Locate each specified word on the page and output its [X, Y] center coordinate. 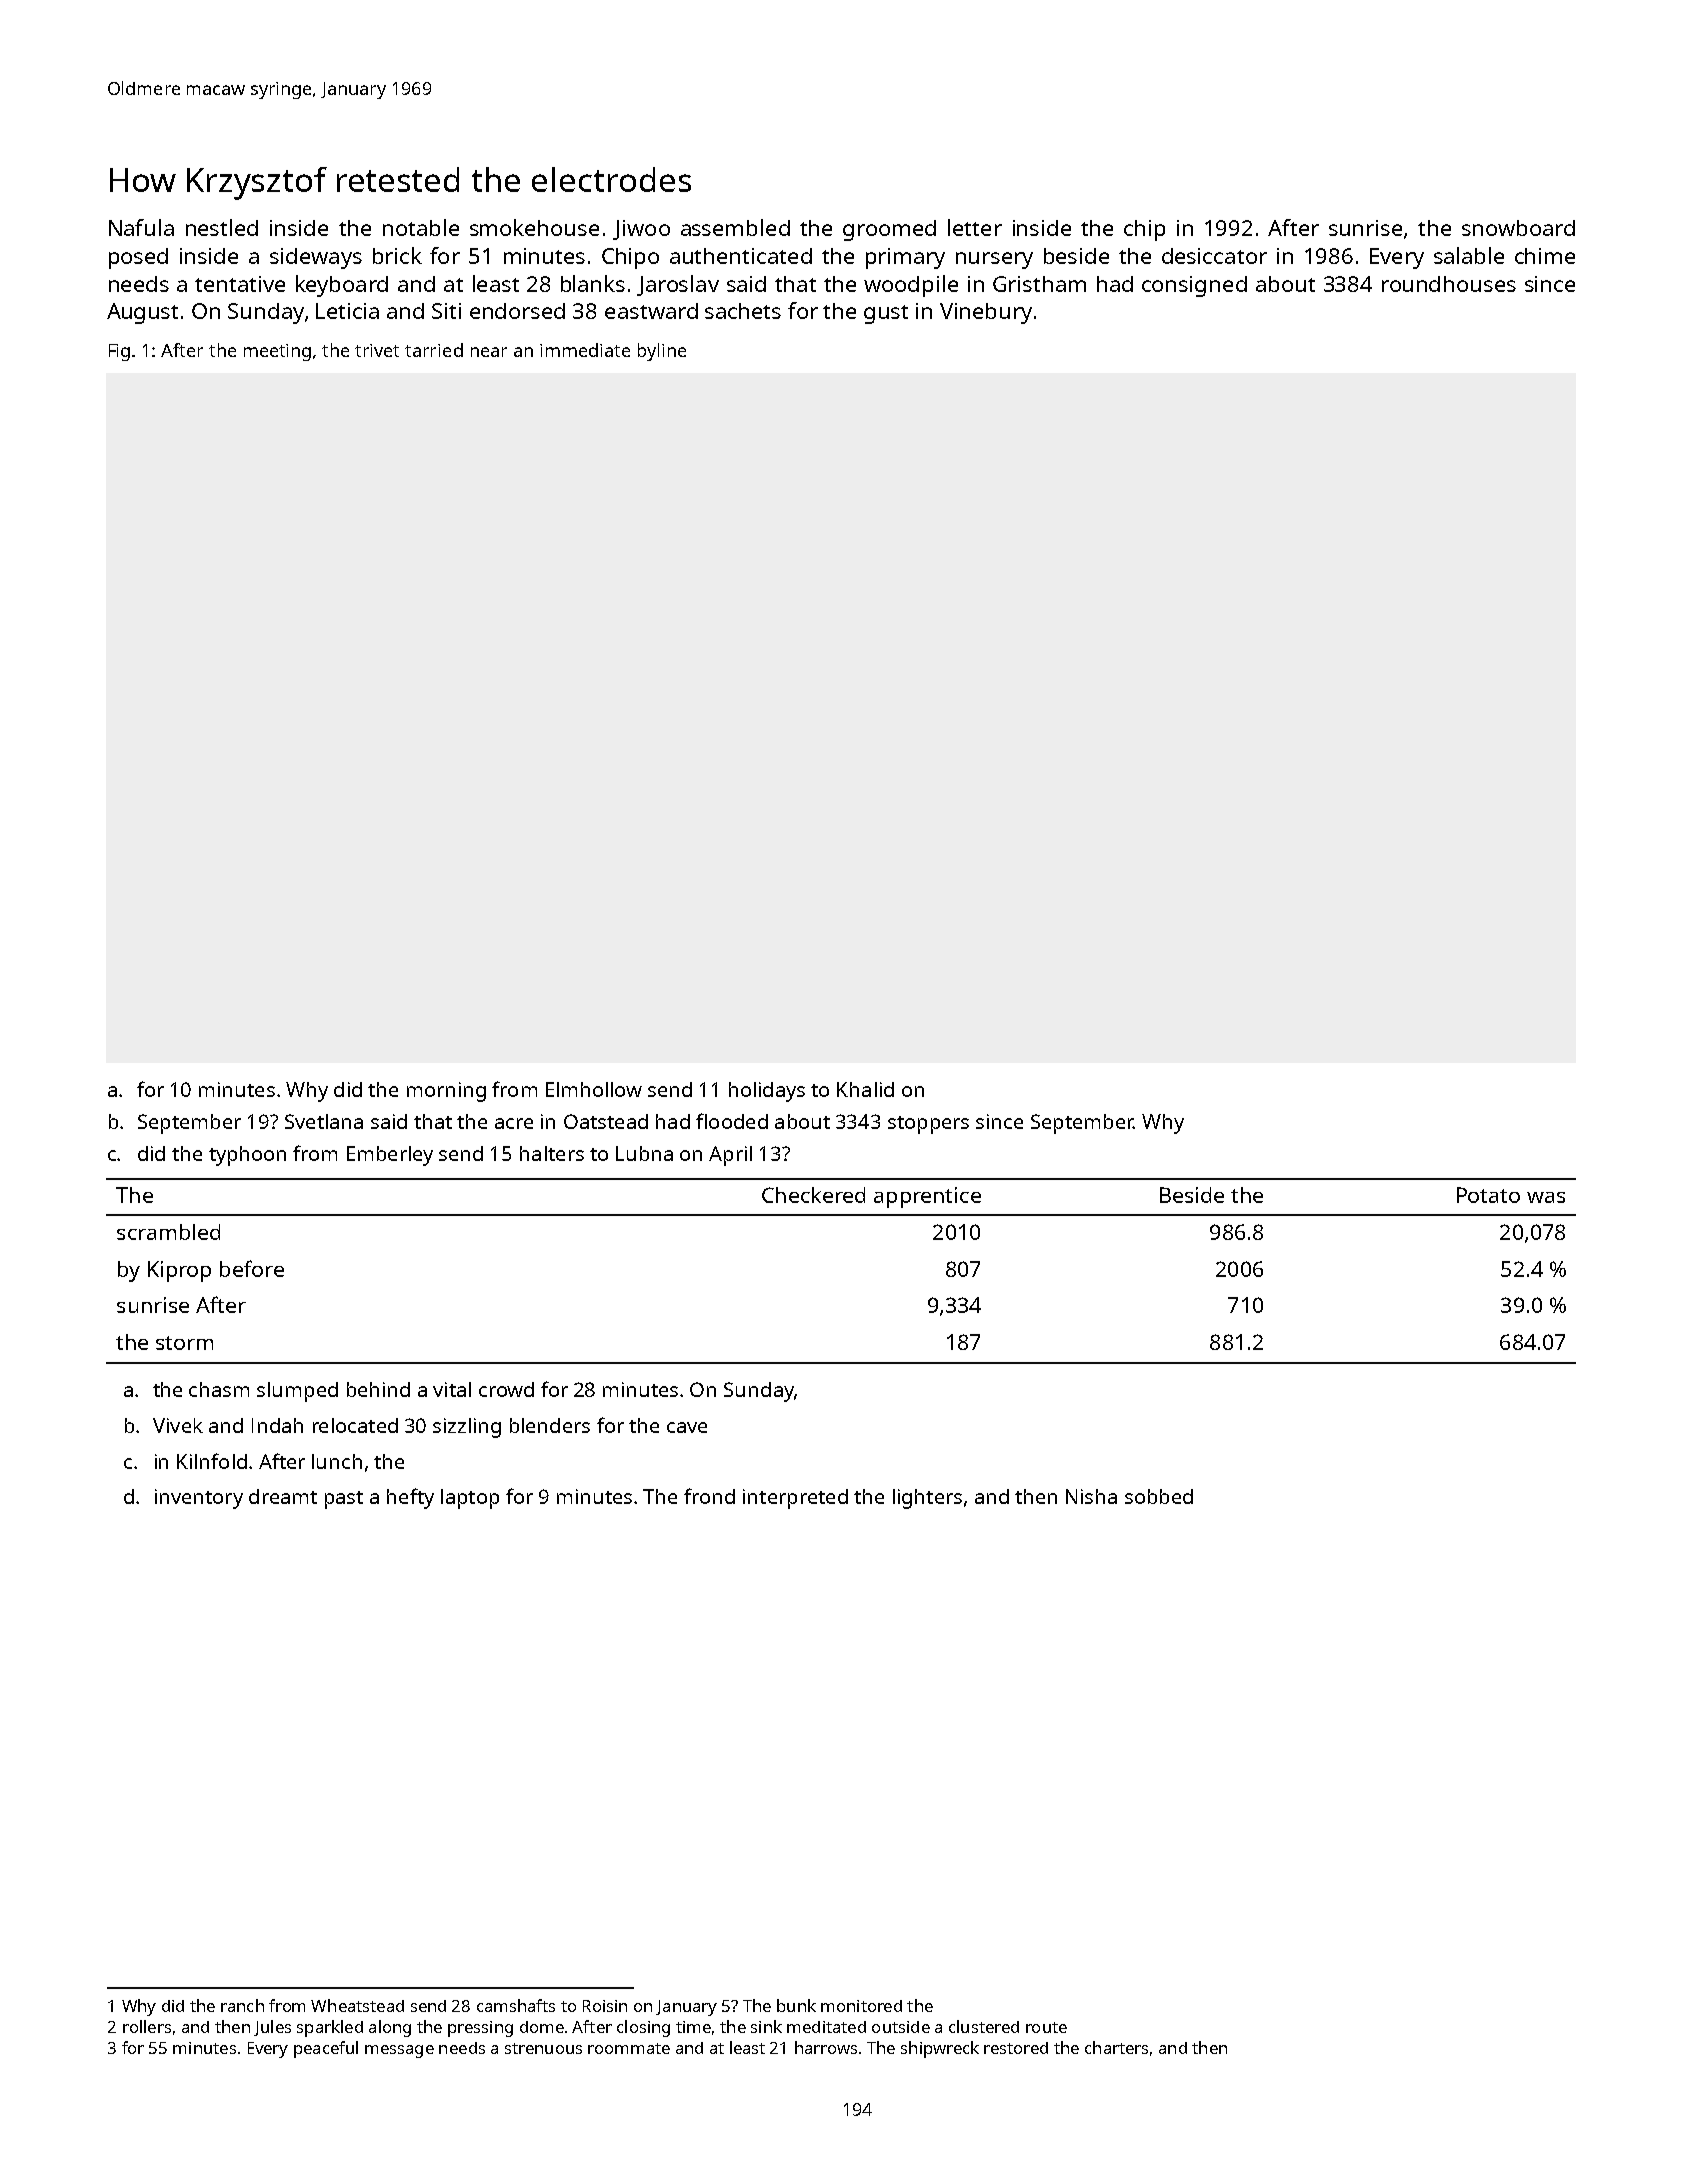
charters [1116, 2047]
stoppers [928, 1125]
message [399, 2051]
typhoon [247, 1156]
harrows [826, 2047]
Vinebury [986, 313]
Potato [1488, 1195]
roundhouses [1449, 284]
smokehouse [534, 227]
